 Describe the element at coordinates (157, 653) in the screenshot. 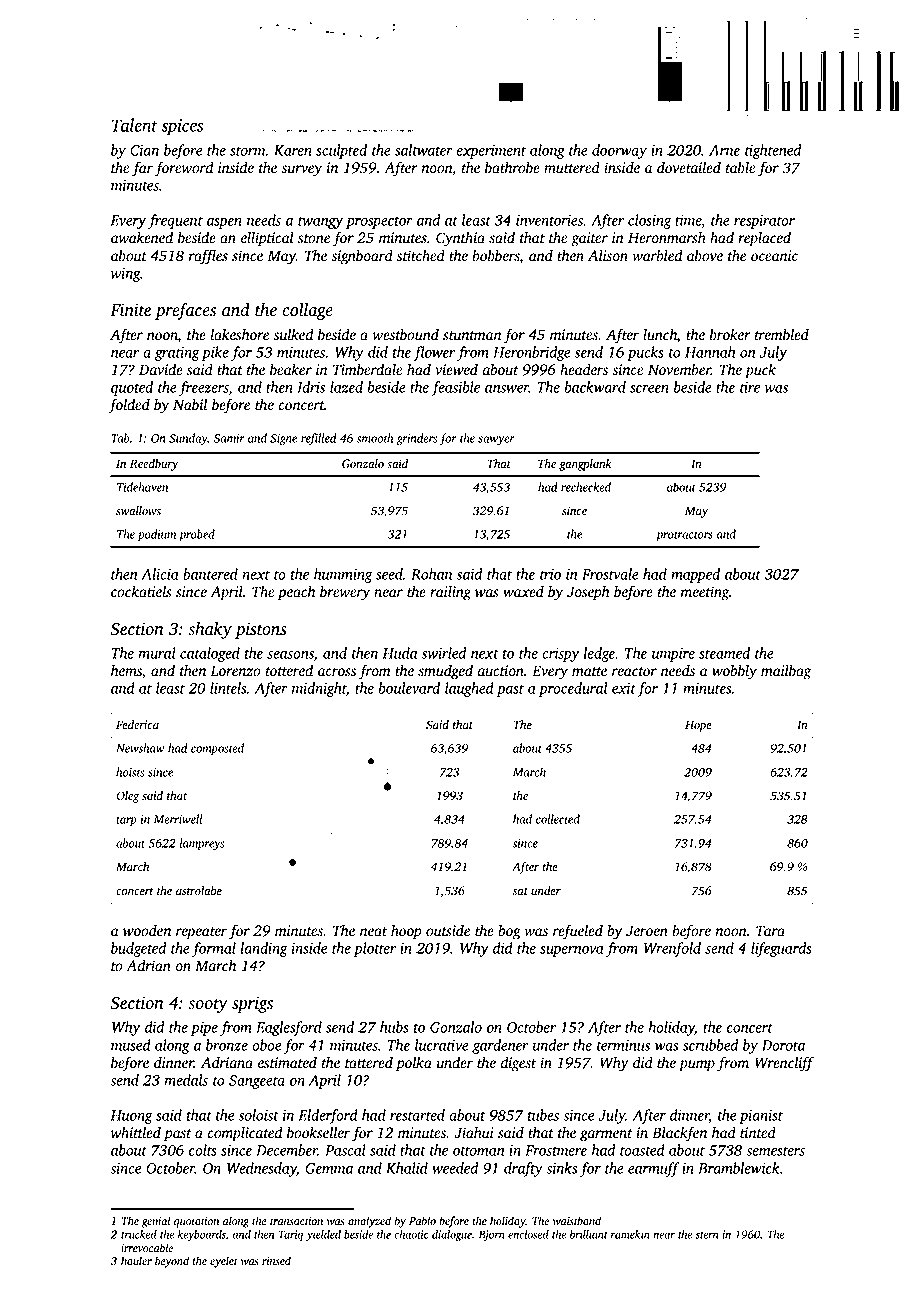

I see `mural` at that location.
